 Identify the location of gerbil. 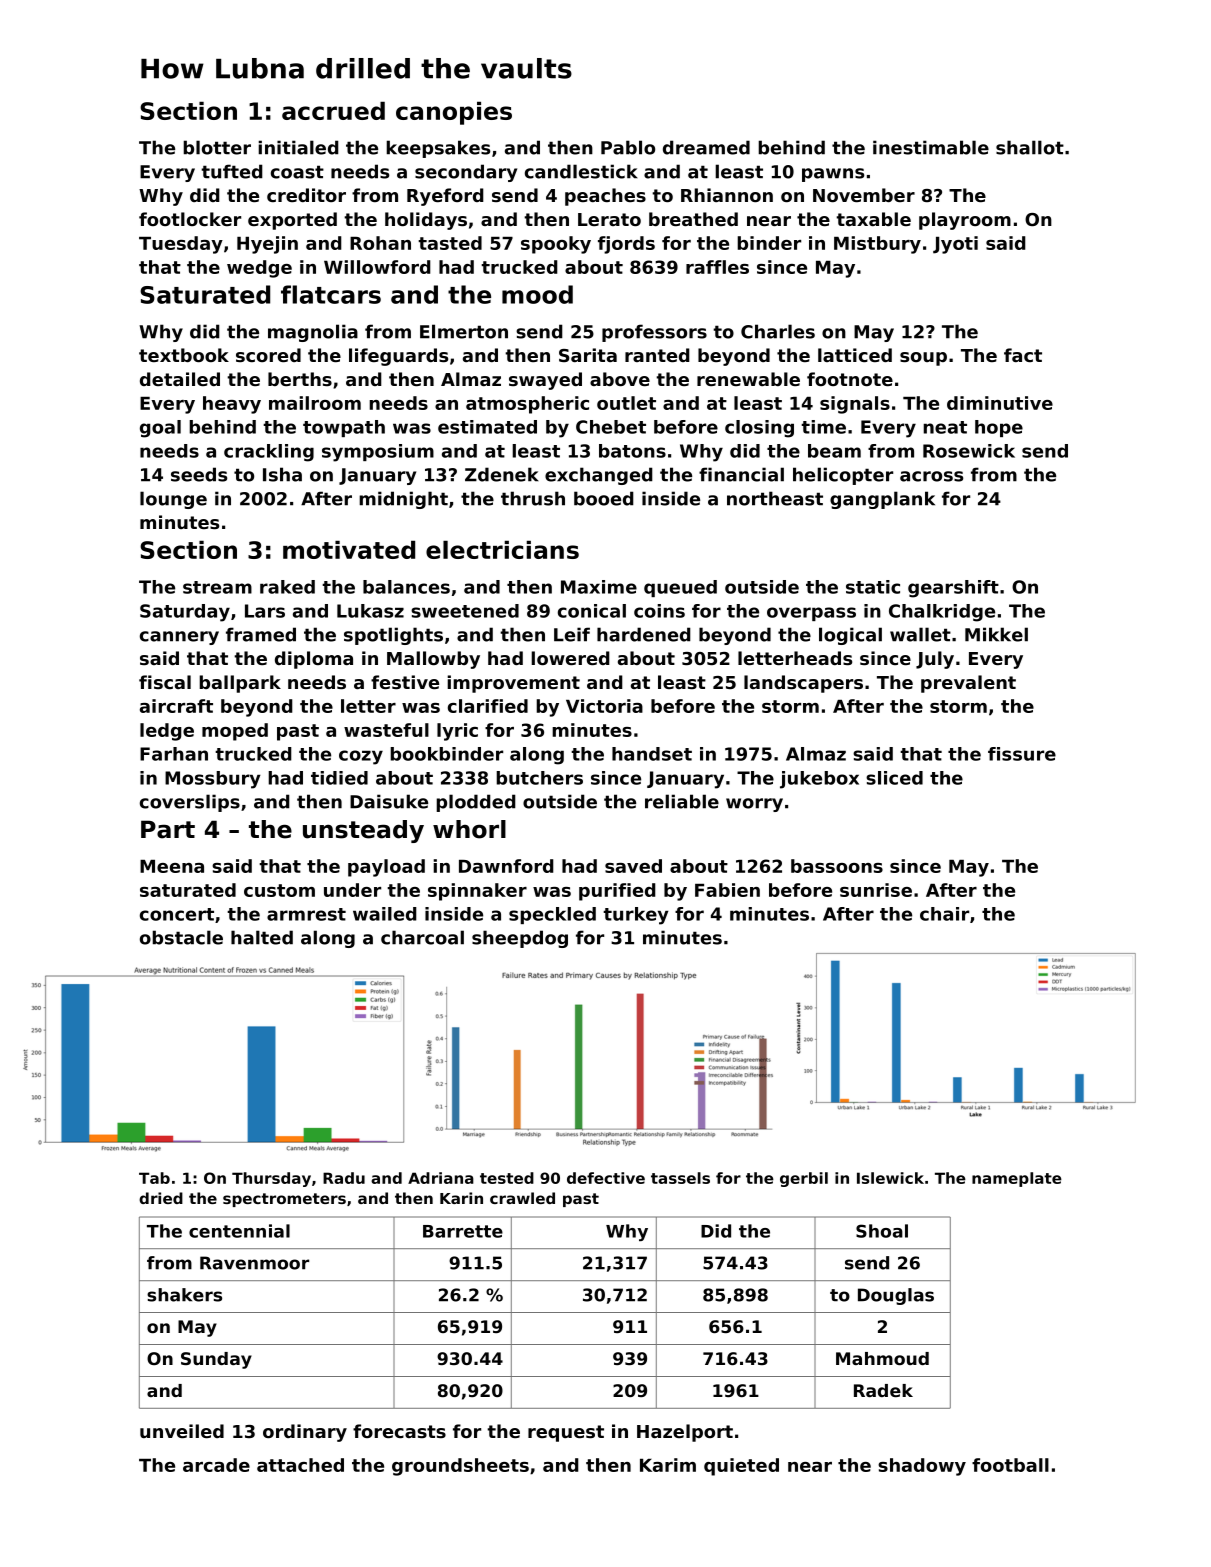
(804, 1179).
